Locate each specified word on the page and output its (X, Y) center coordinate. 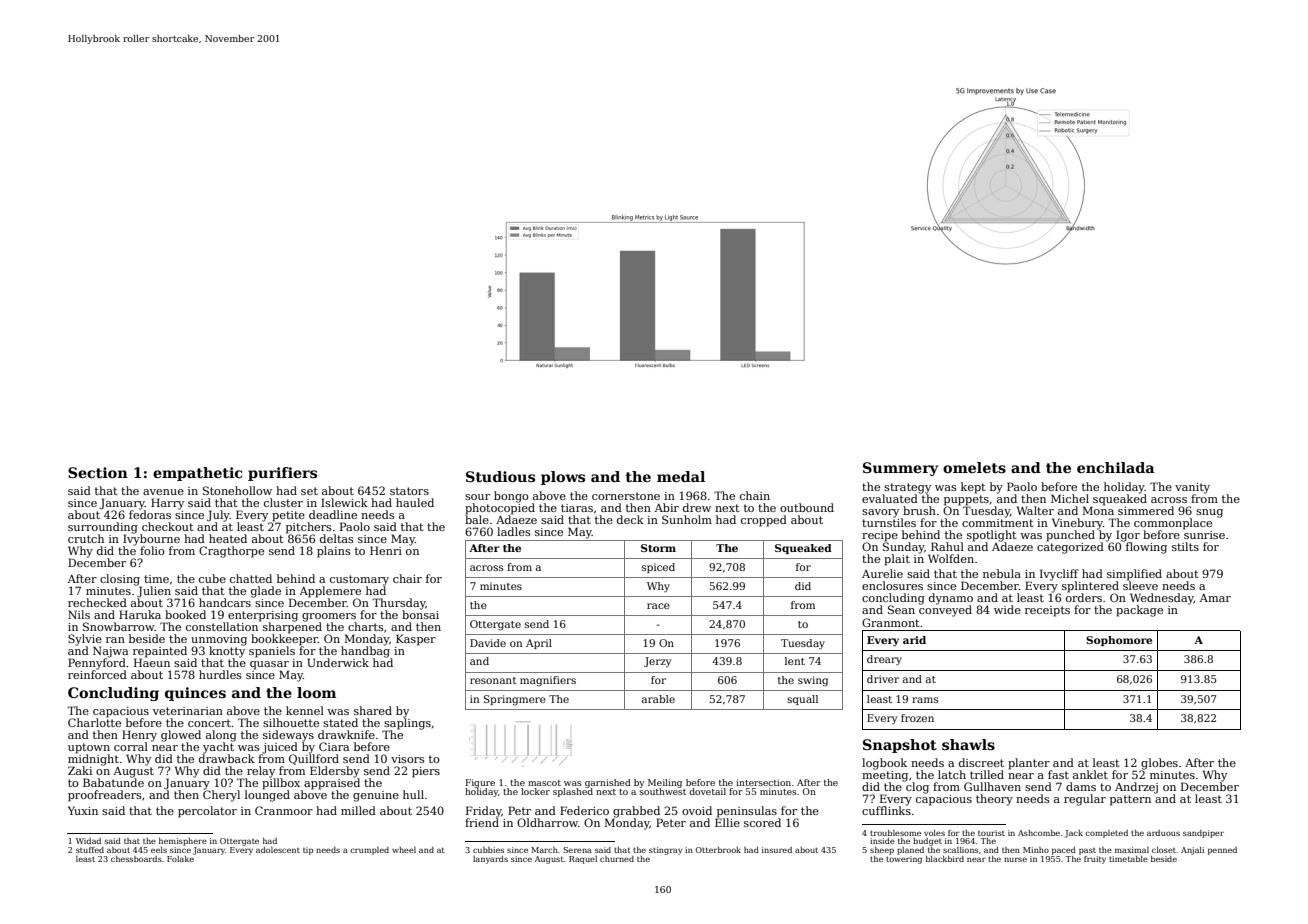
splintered (1090, 587)
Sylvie (85, 640)
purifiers (282, 474)
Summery (900, 469)
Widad (88, 841)
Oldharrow (547, 822)
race (658, 606)
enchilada (1116, 467)
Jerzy (657, 662)
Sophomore (1119, 641)
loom (316, 692)
